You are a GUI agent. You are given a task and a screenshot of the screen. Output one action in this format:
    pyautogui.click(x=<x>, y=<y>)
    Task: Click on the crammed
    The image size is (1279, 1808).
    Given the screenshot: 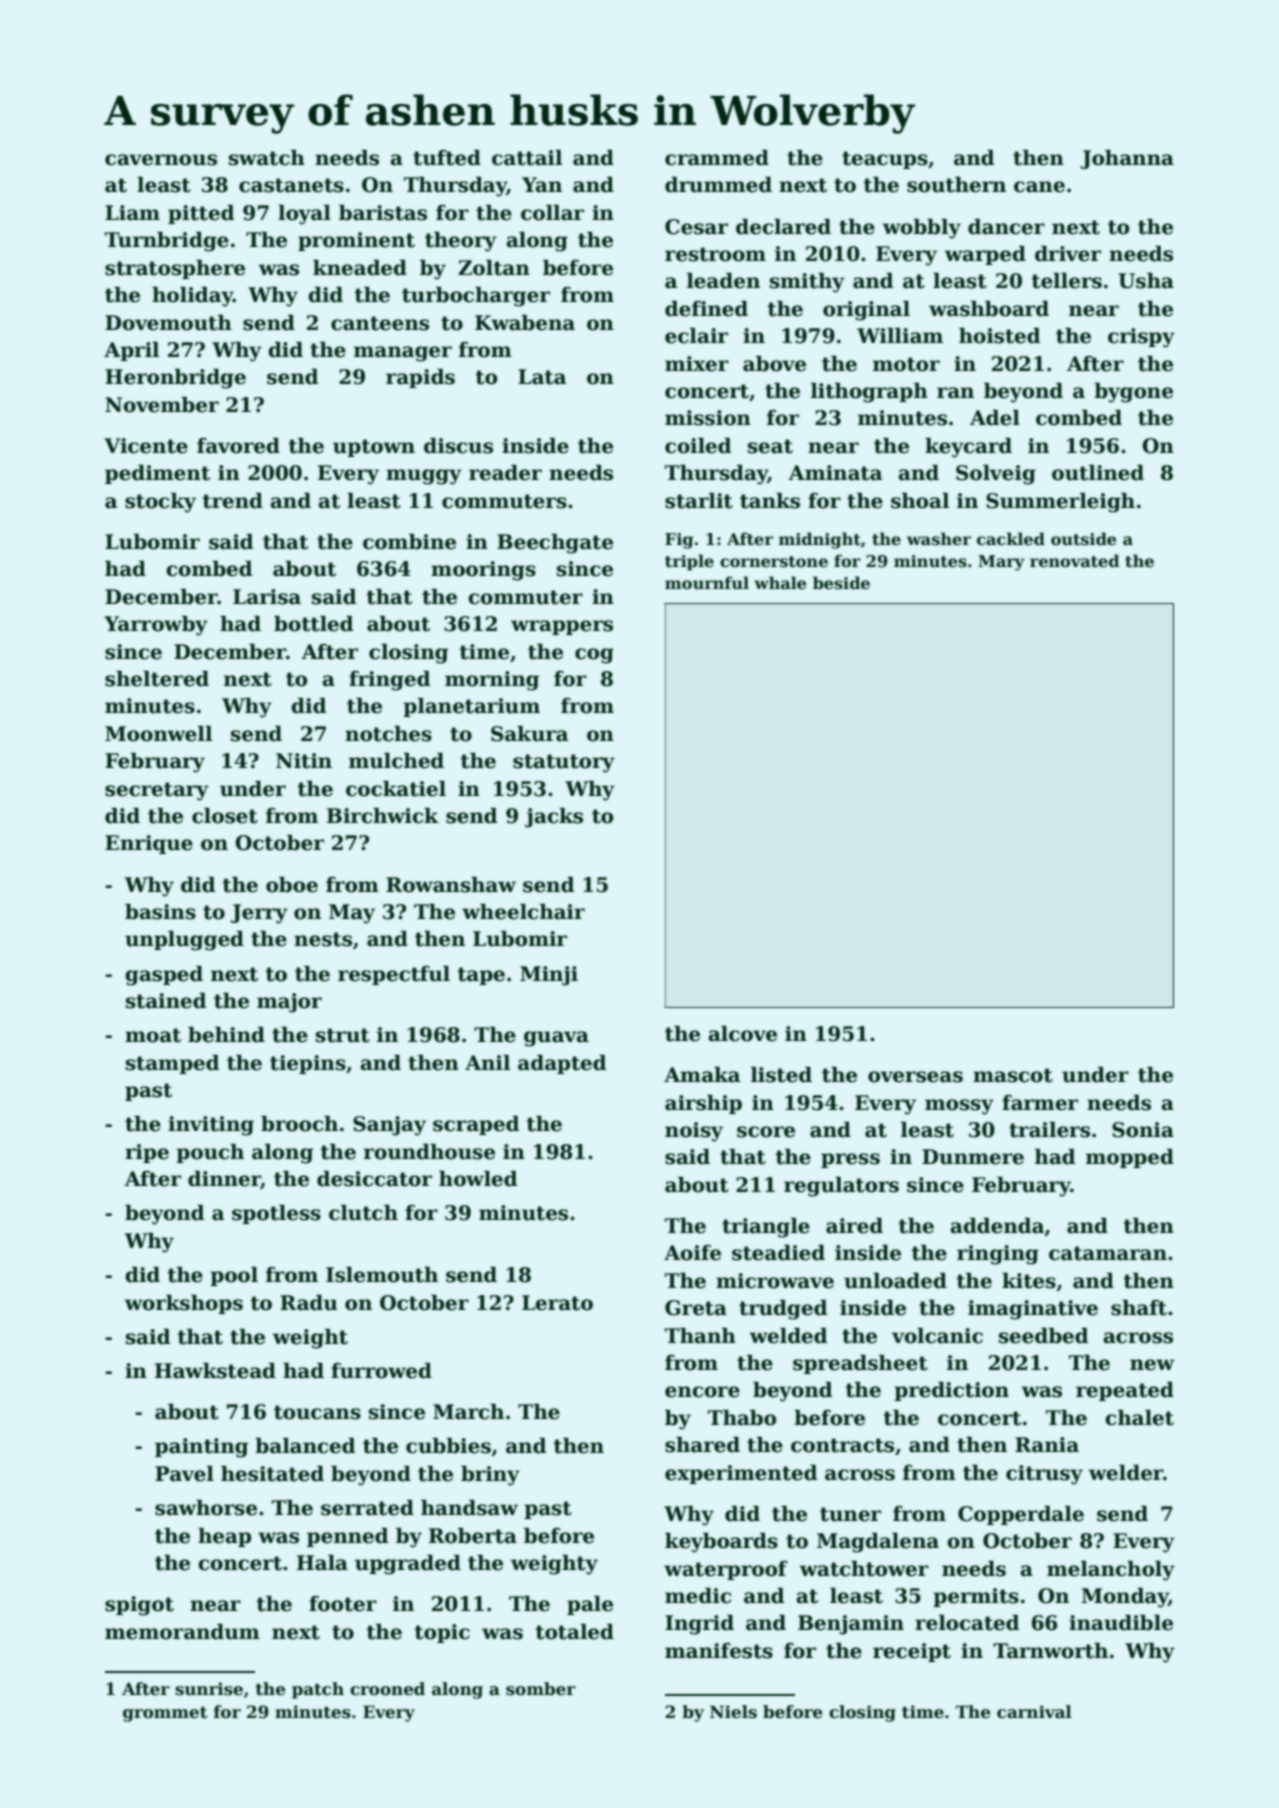 What is the action you would take?
    pyautogui.click(x=717, y=158)
